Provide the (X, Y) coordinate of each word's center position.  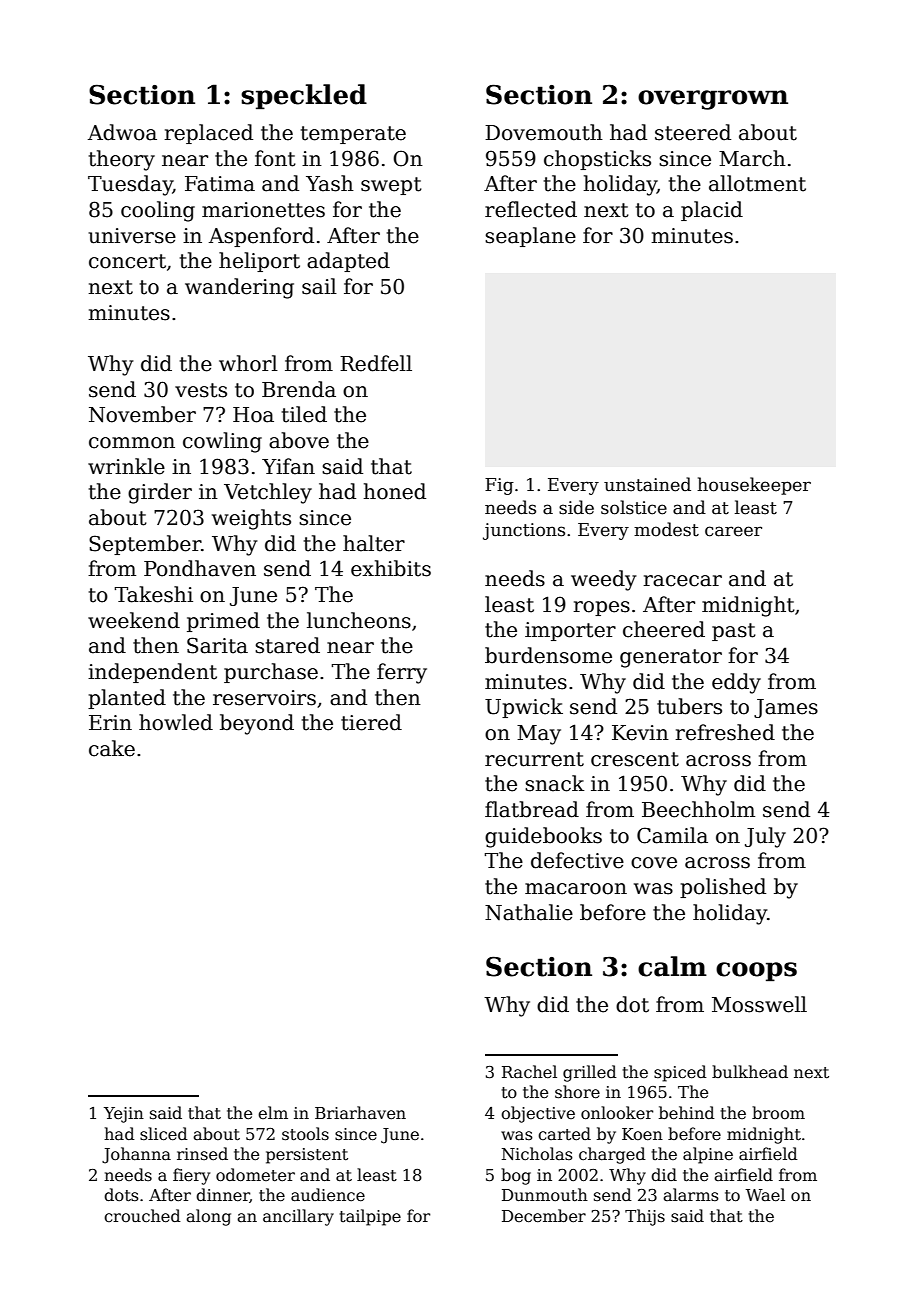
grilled (590, 1073)
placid (712, 211)
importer (570, 631)
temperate (353, 135)
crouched (142, 1216)
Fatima (220, 184)
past (734, 632)
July (765, 837)
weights (251, 519)
